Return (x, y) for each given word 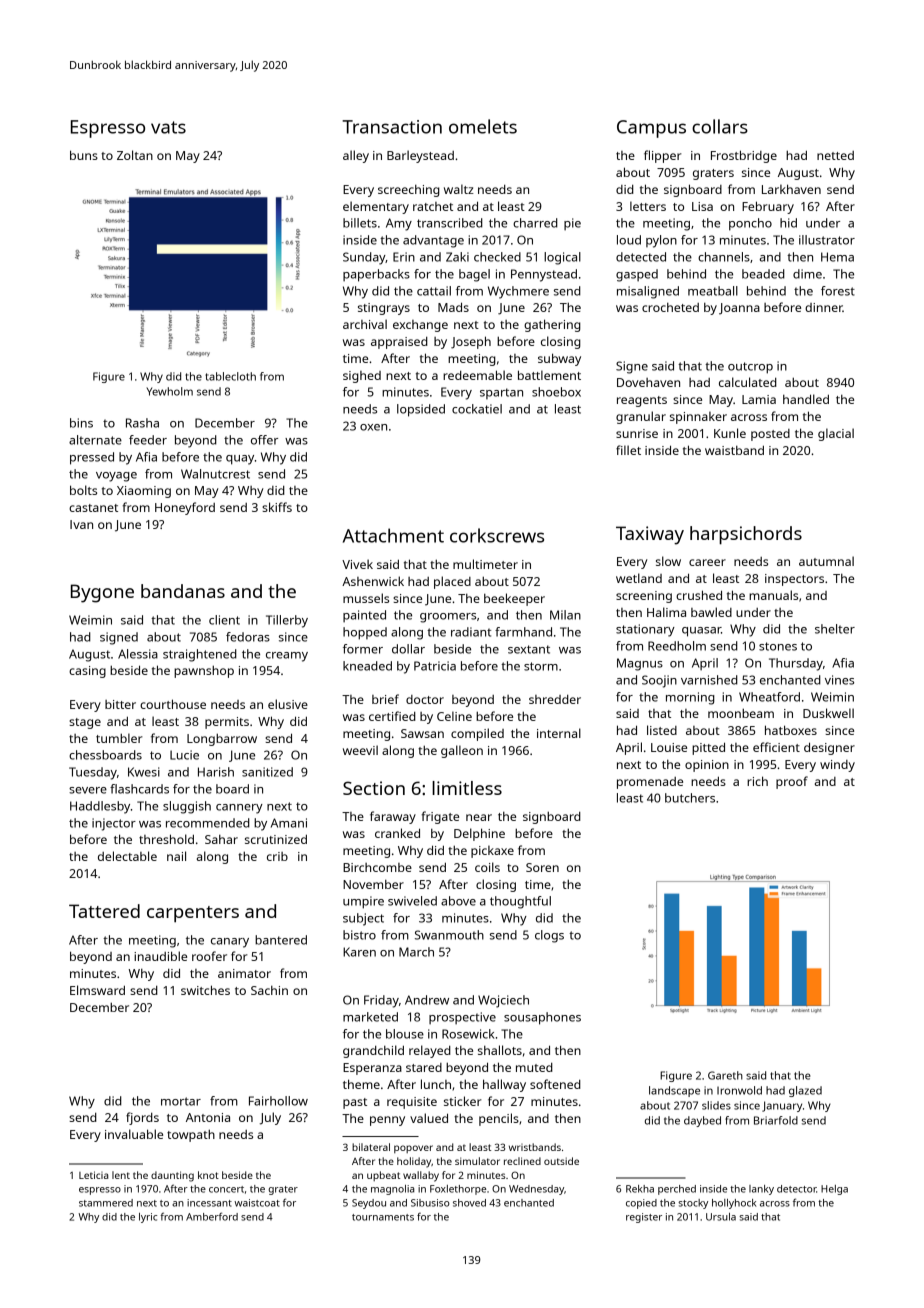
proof (792, 782)
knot (208, 1175)
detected (641, 257)
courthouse (173, 704)
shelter (835, 629)
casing (87, 672)
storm (541, 666)
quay (240, 460)
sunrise (637, 433)
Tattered (104, 911)
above (458, 901)
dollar (408, 649)
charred (535, 223)
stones (778, 646)
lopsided (421, 410)
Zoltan (135, 155)
